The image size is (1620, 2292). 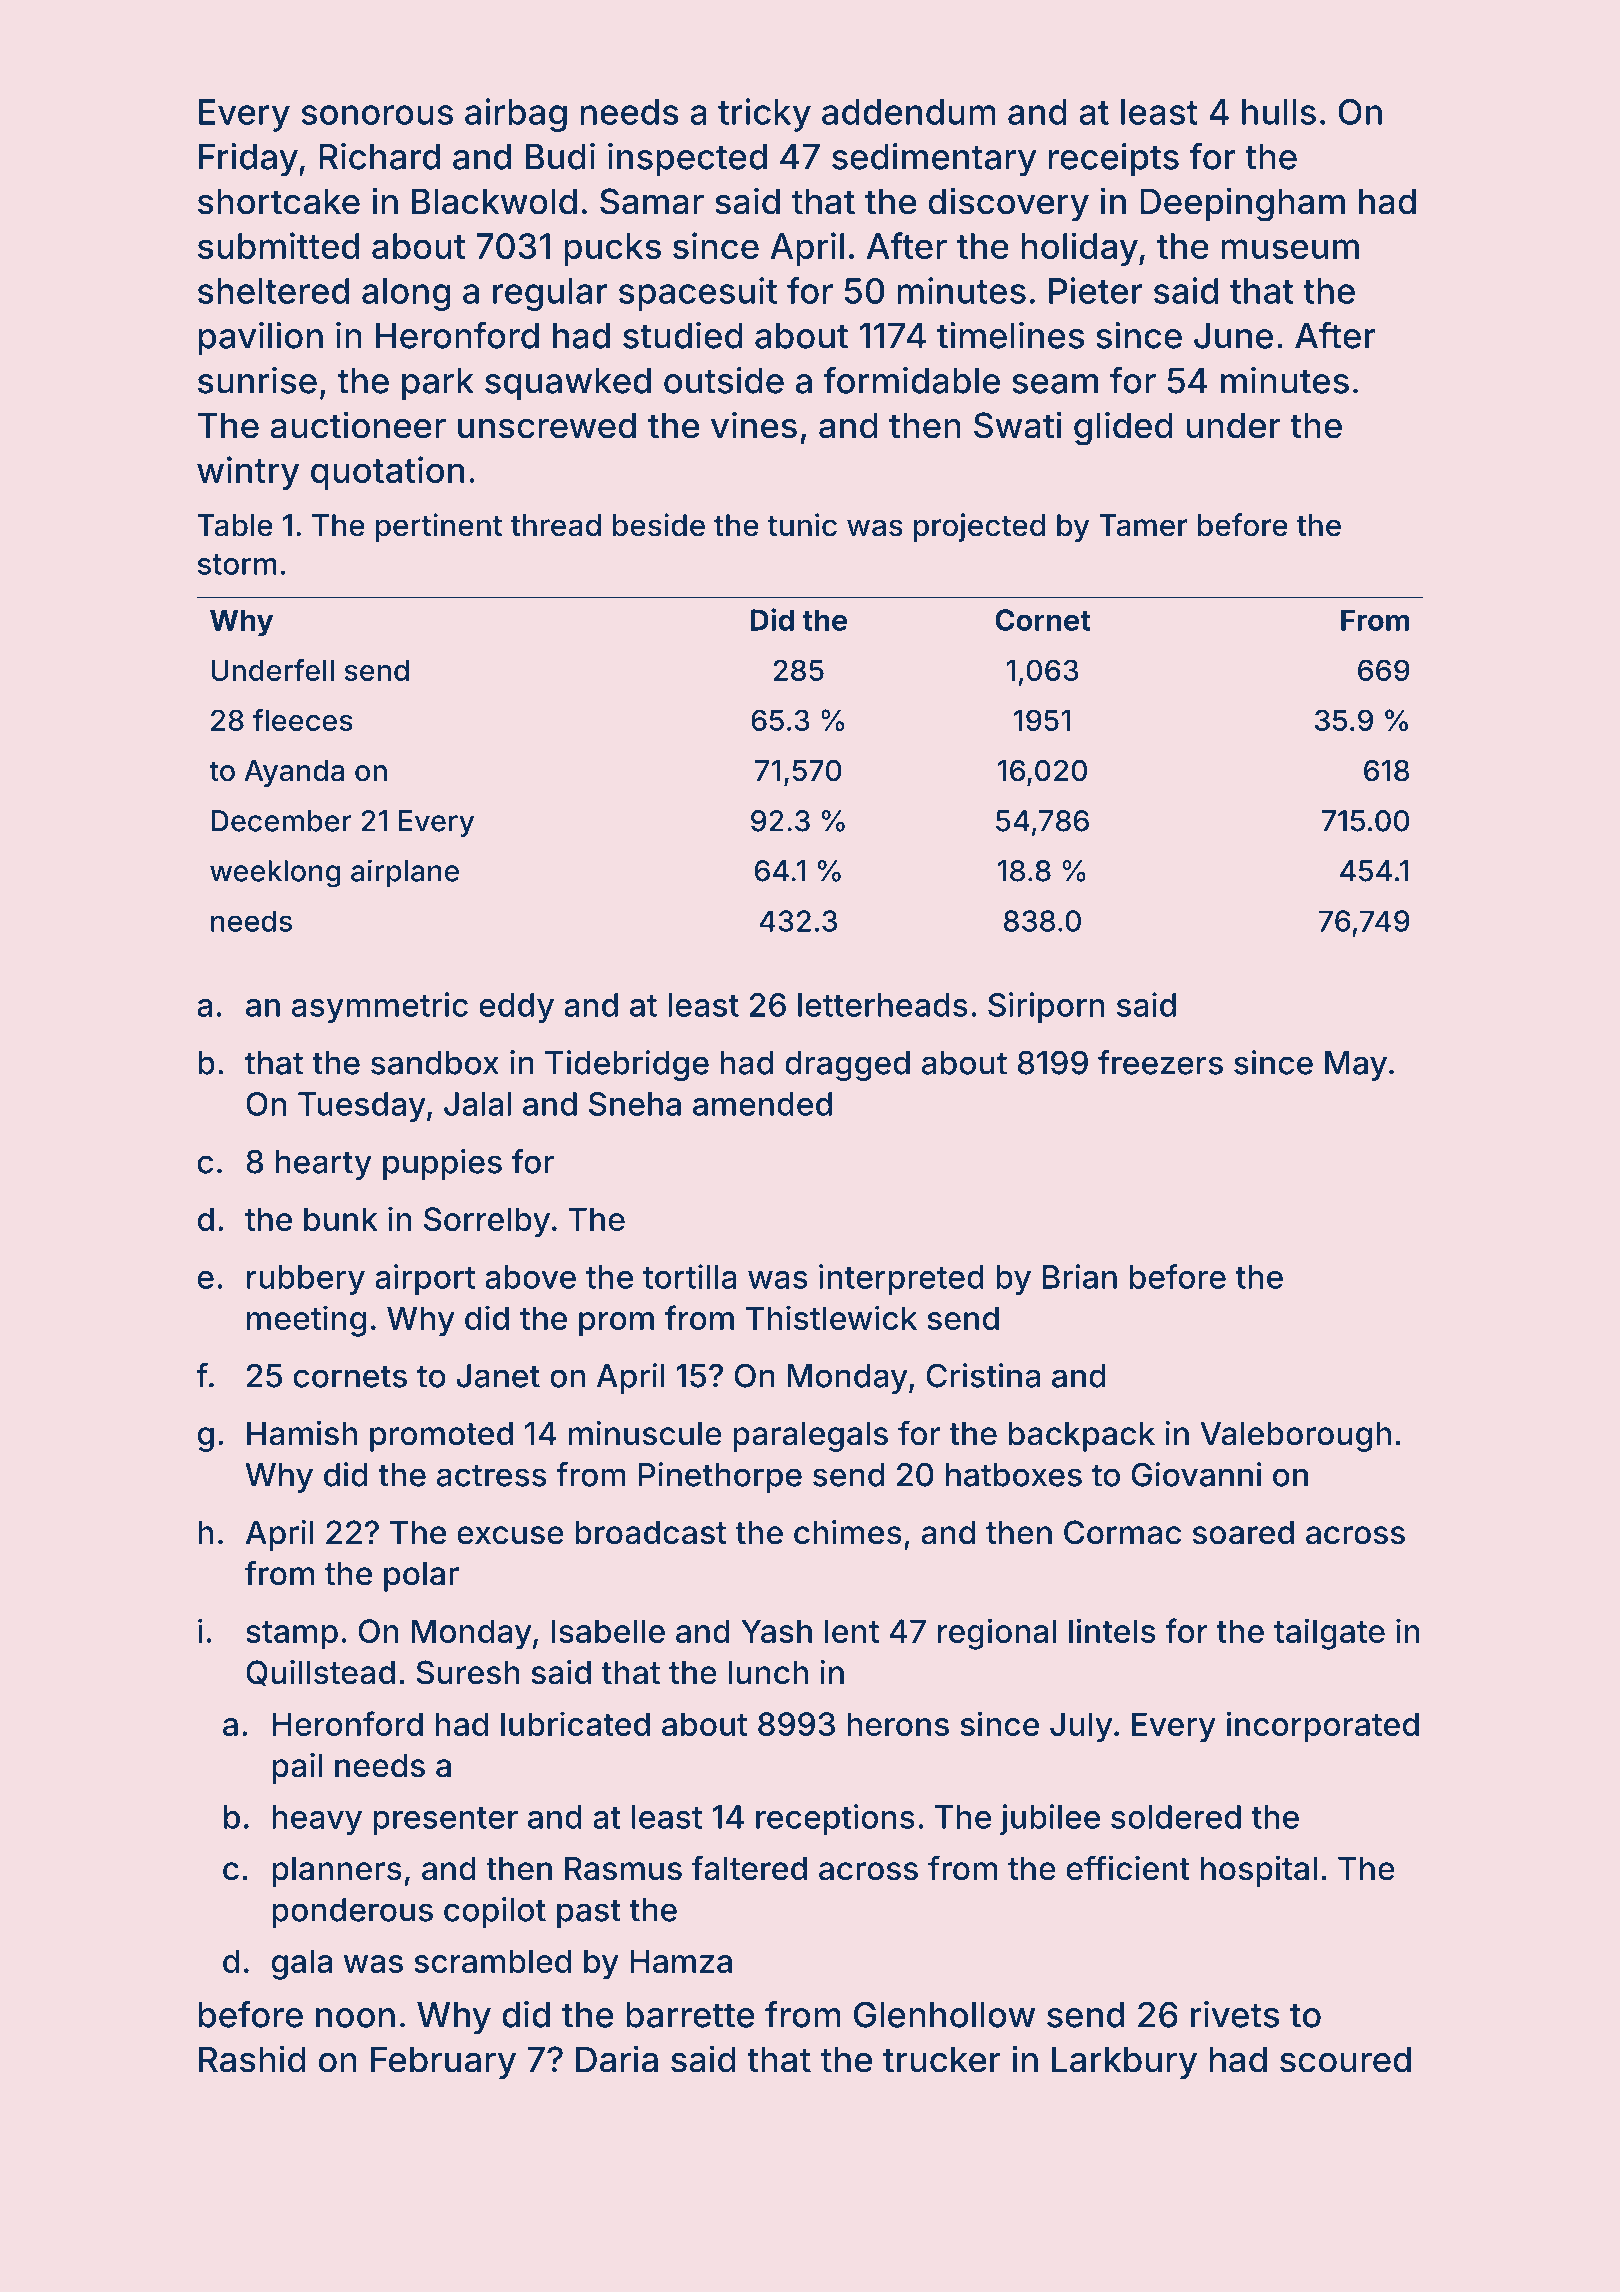 What do you see at coordinates (498, 1376) in the image?
I see `Janet` at bounding box center [498, 1376].
